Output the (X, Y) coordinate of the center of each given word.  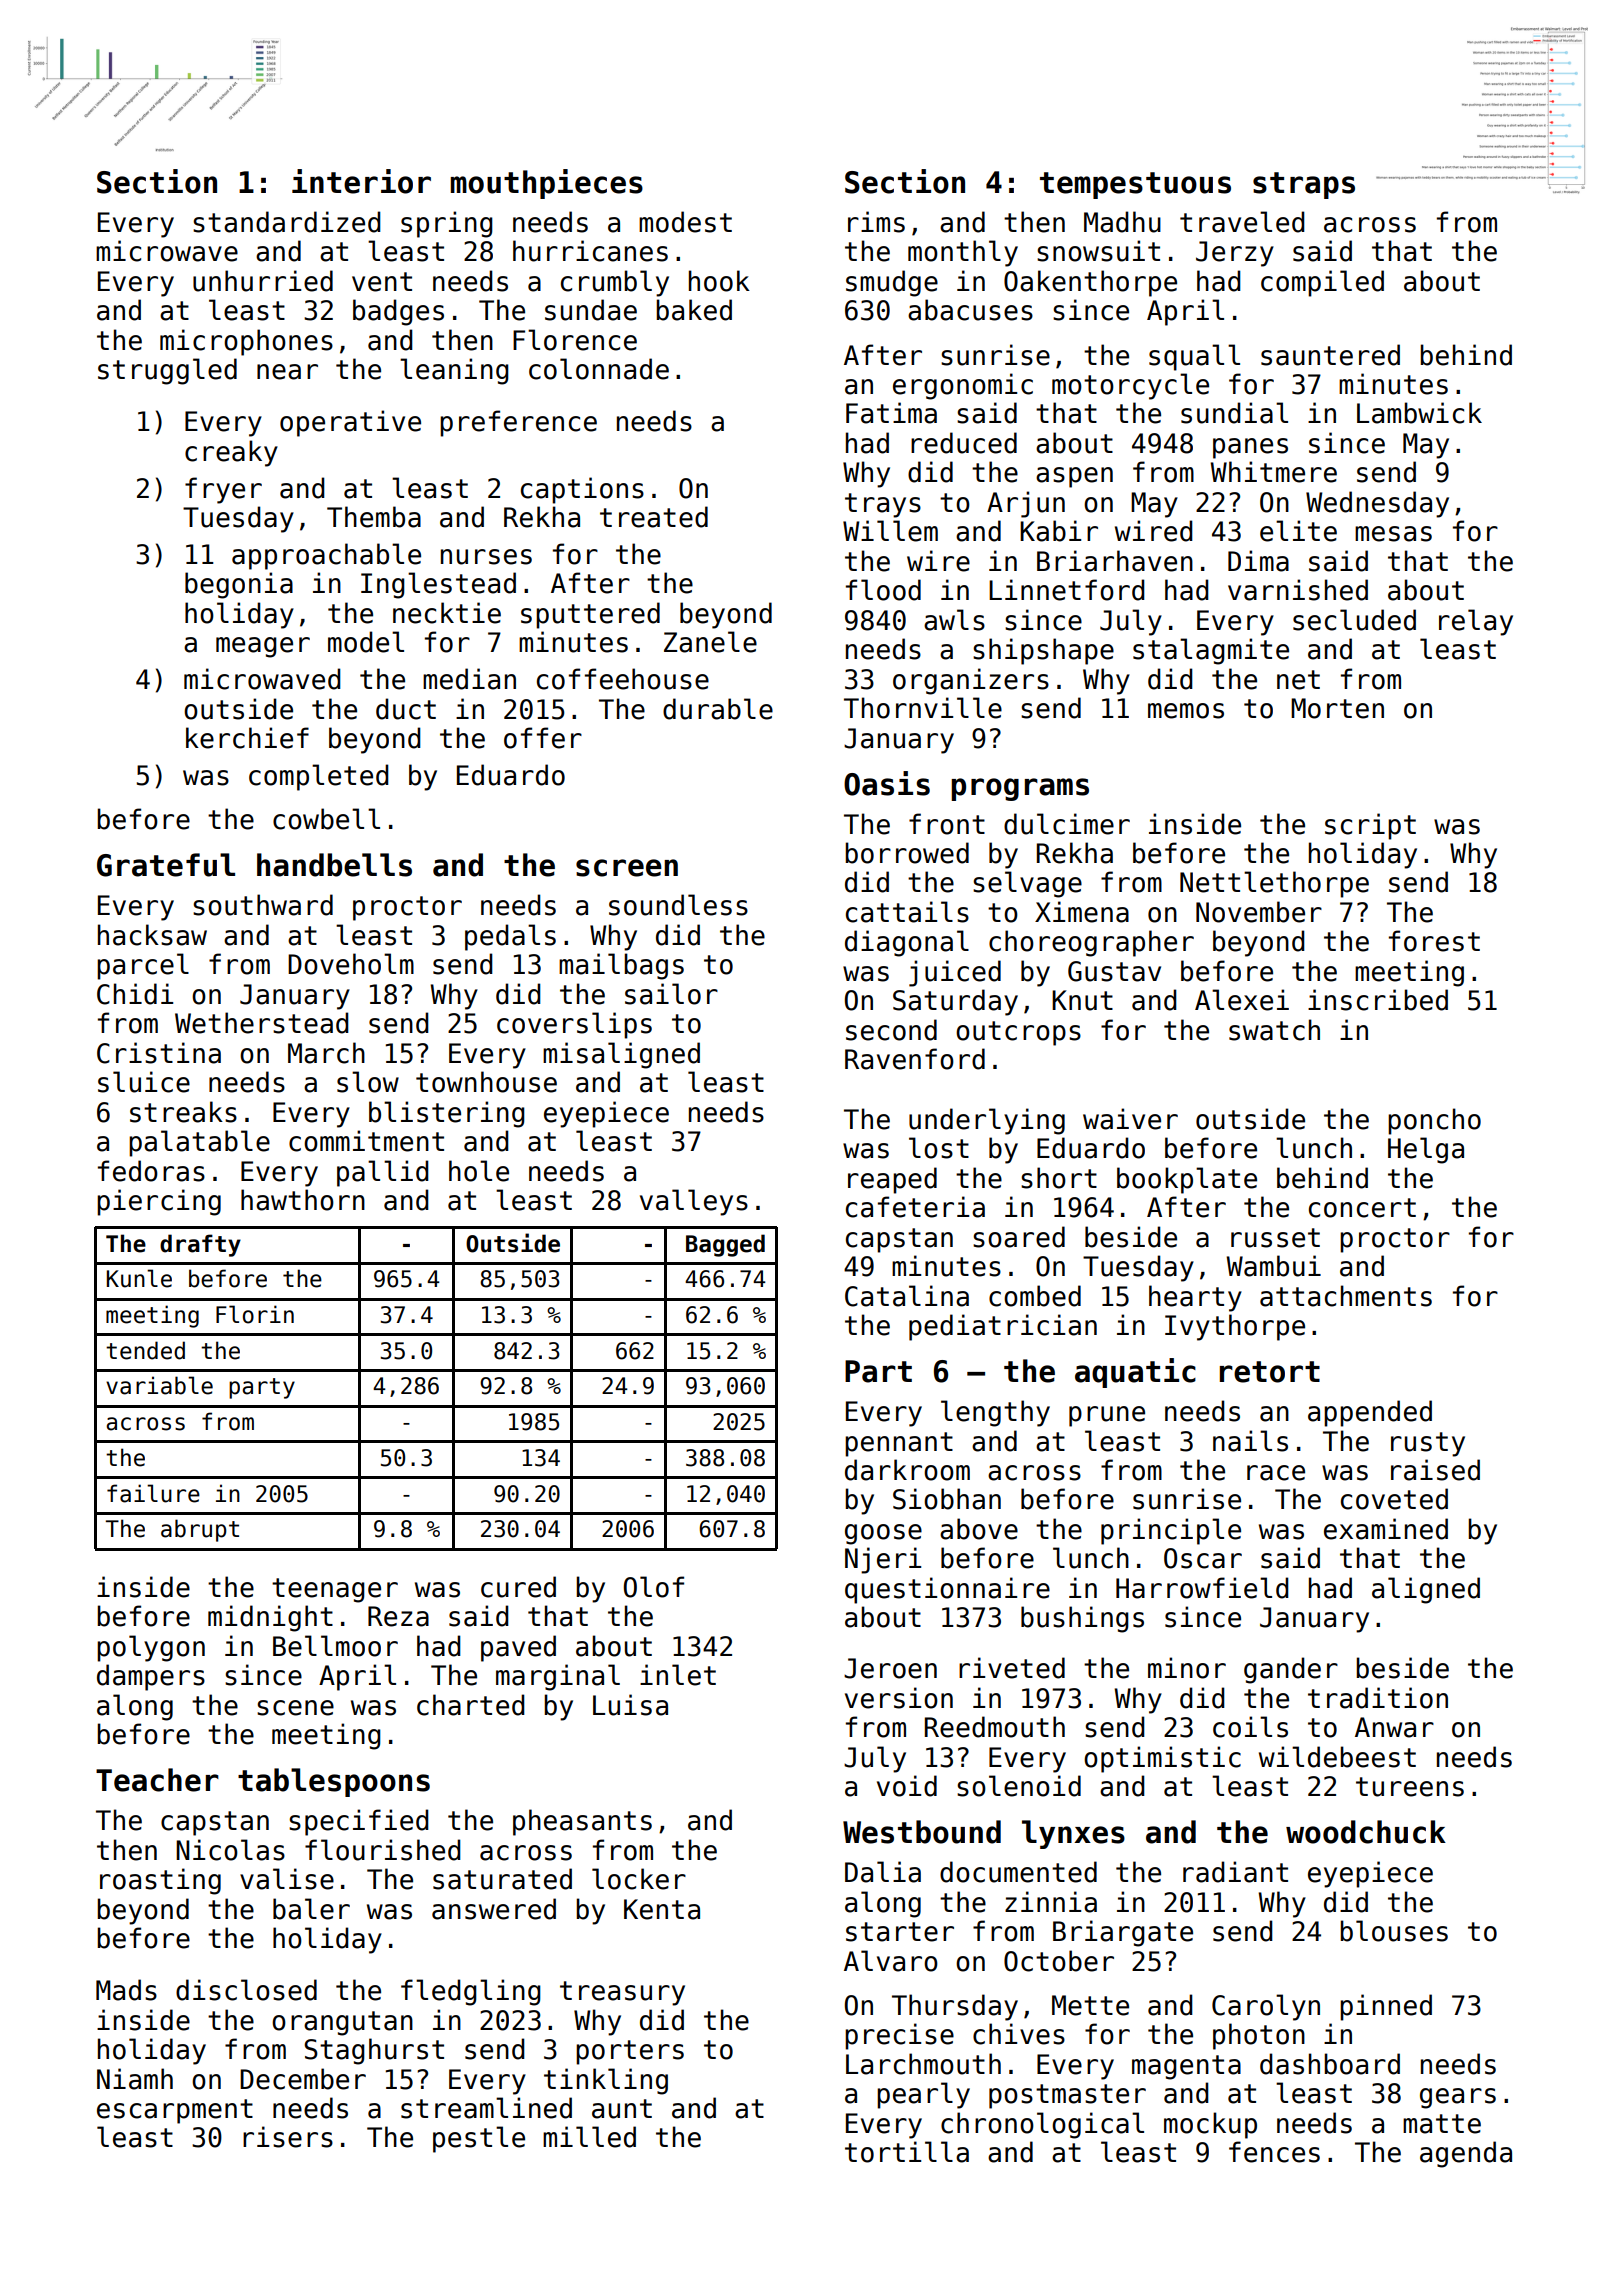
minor (1187, 1668)
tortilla (907, 2152)
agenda (1466, 2154)
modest (685, 222)
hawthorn (303, 1200)
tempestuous (1135, 185)
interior (361, 181)
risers (288, 2137)
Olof (654, 1587)
